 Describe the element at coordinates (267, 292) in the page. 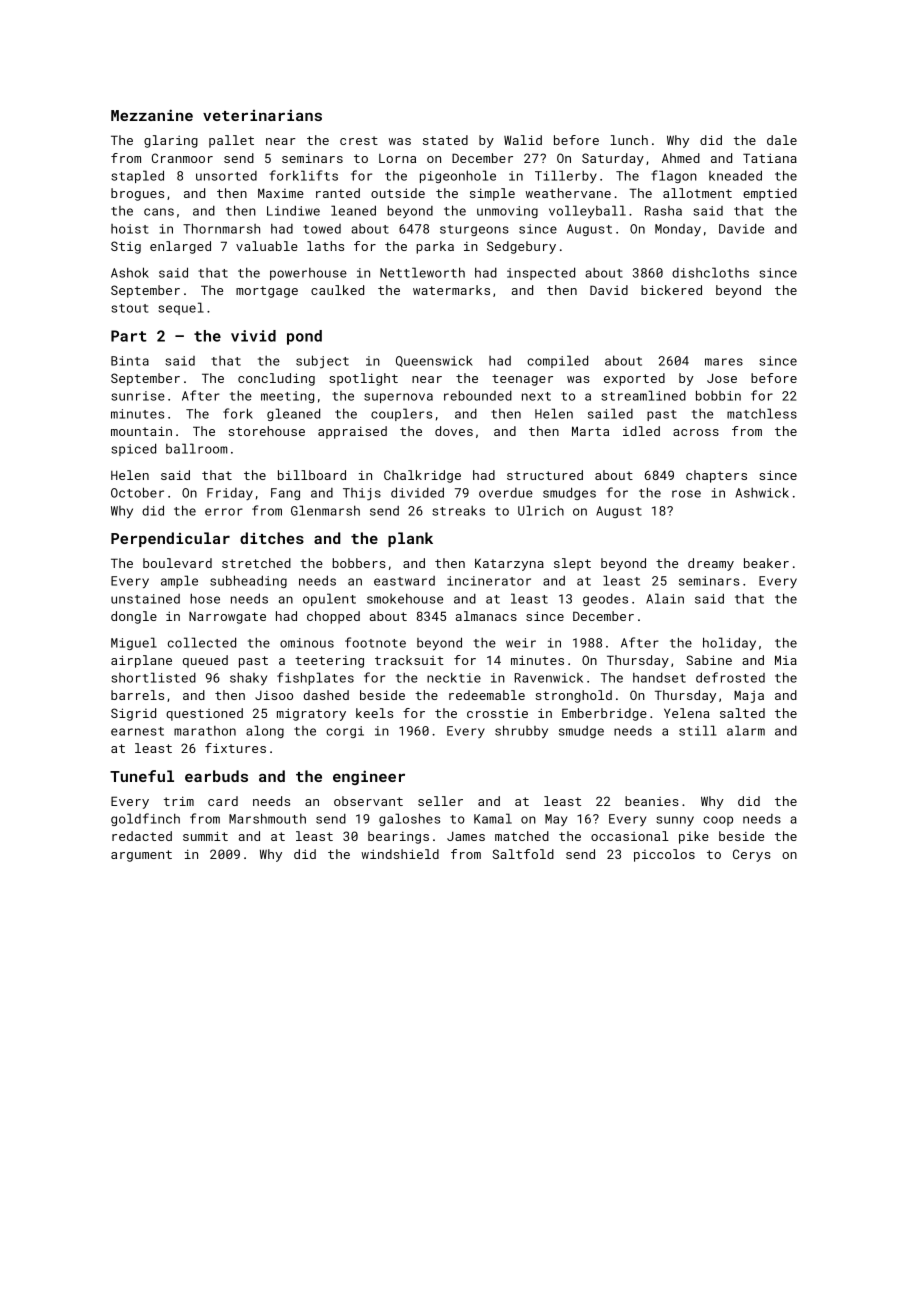

I see `mortgage` at that location.
